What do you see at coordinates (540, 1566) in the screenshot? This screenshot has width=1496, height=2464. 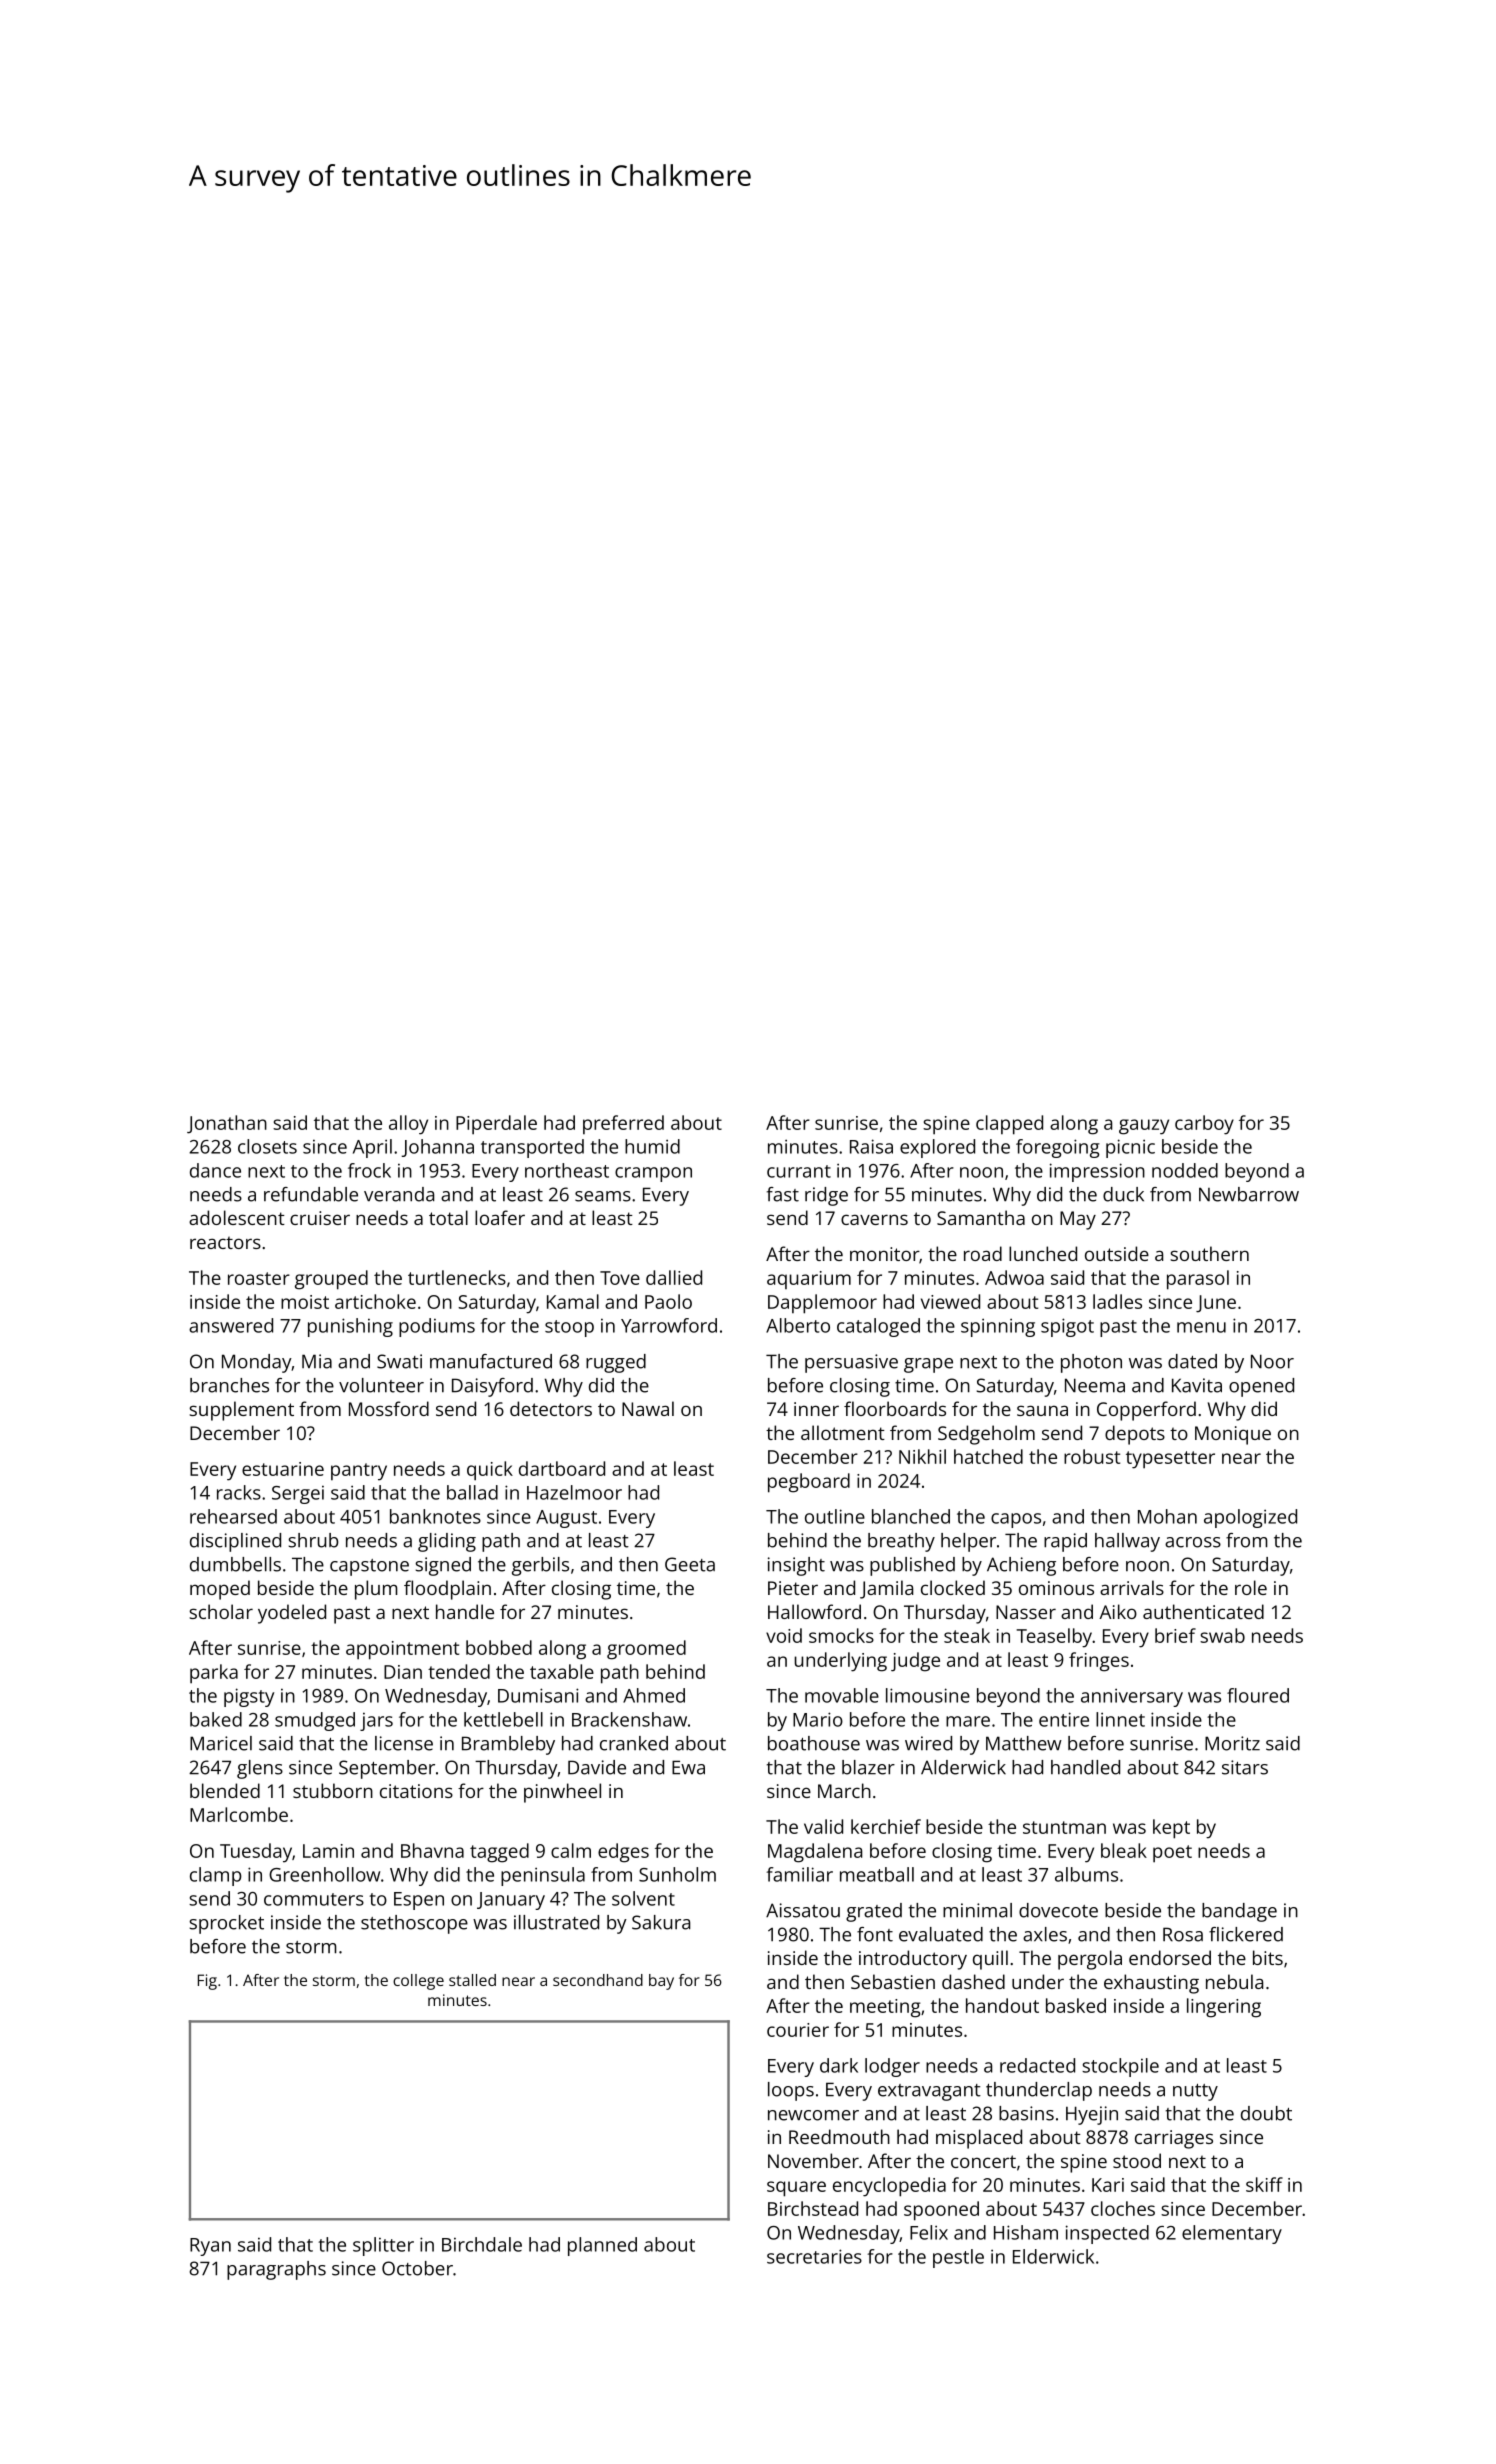 I see `gerbils` at bounding box center [540, 1566].
